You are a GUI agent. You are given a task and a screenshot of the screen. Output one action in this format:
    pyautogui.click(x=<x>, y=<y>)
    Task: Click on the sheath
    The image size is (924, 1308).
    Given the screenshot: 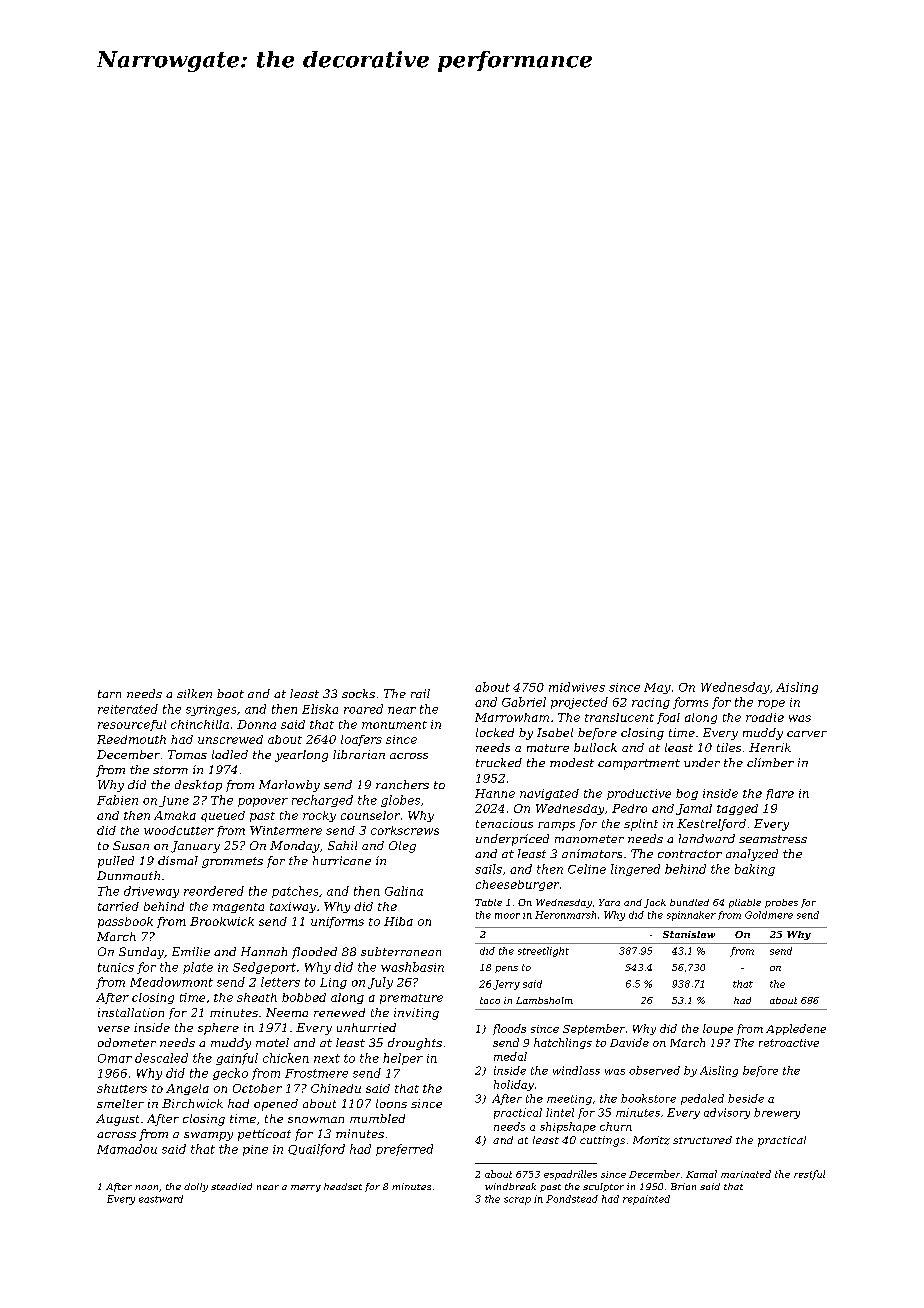 What is the action you would take?
    pyautogui.click(x=257, y=997)
